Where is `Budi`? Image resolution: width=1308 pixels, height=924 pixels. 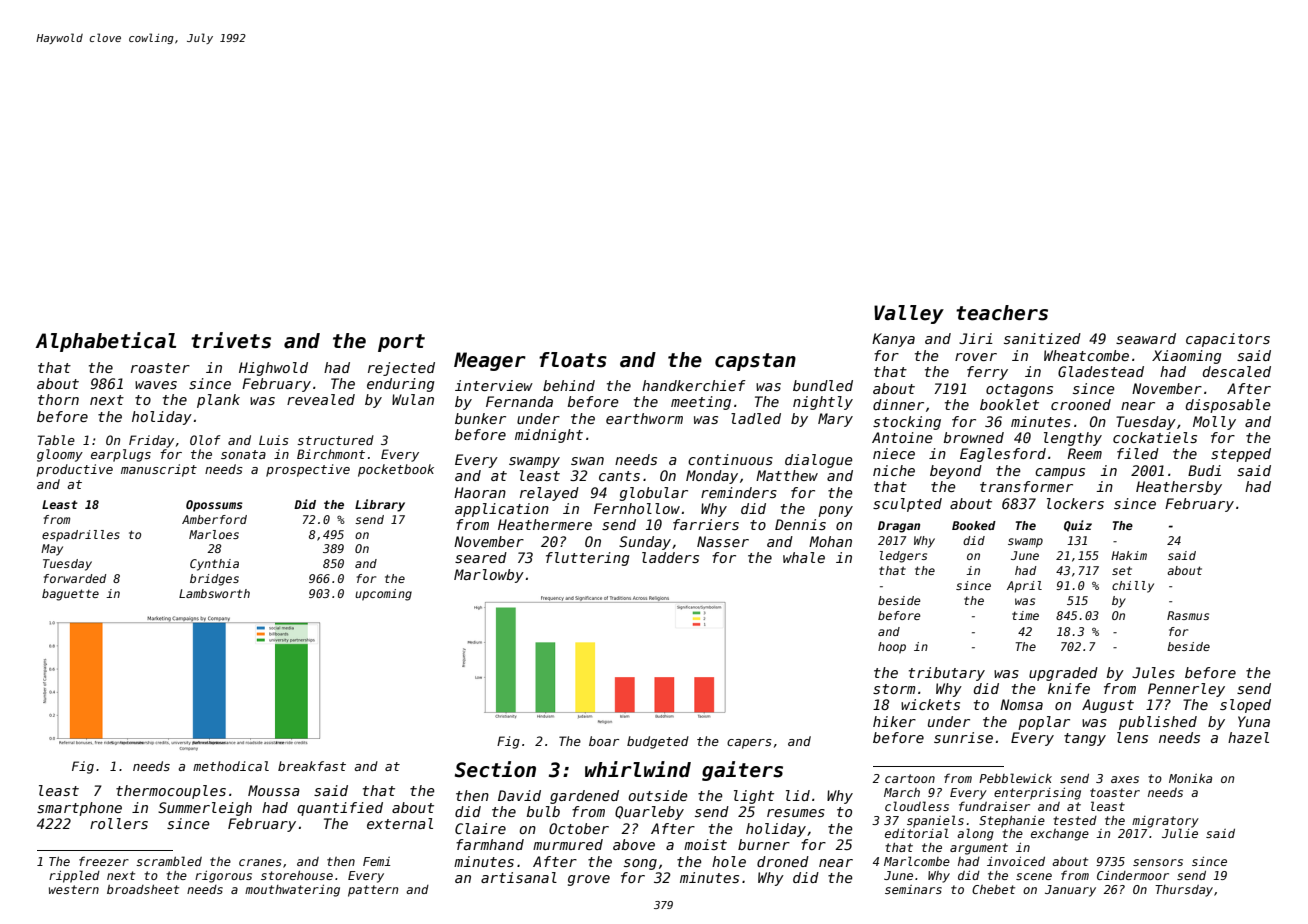
Budi is located at coordinates (1204, 470).
